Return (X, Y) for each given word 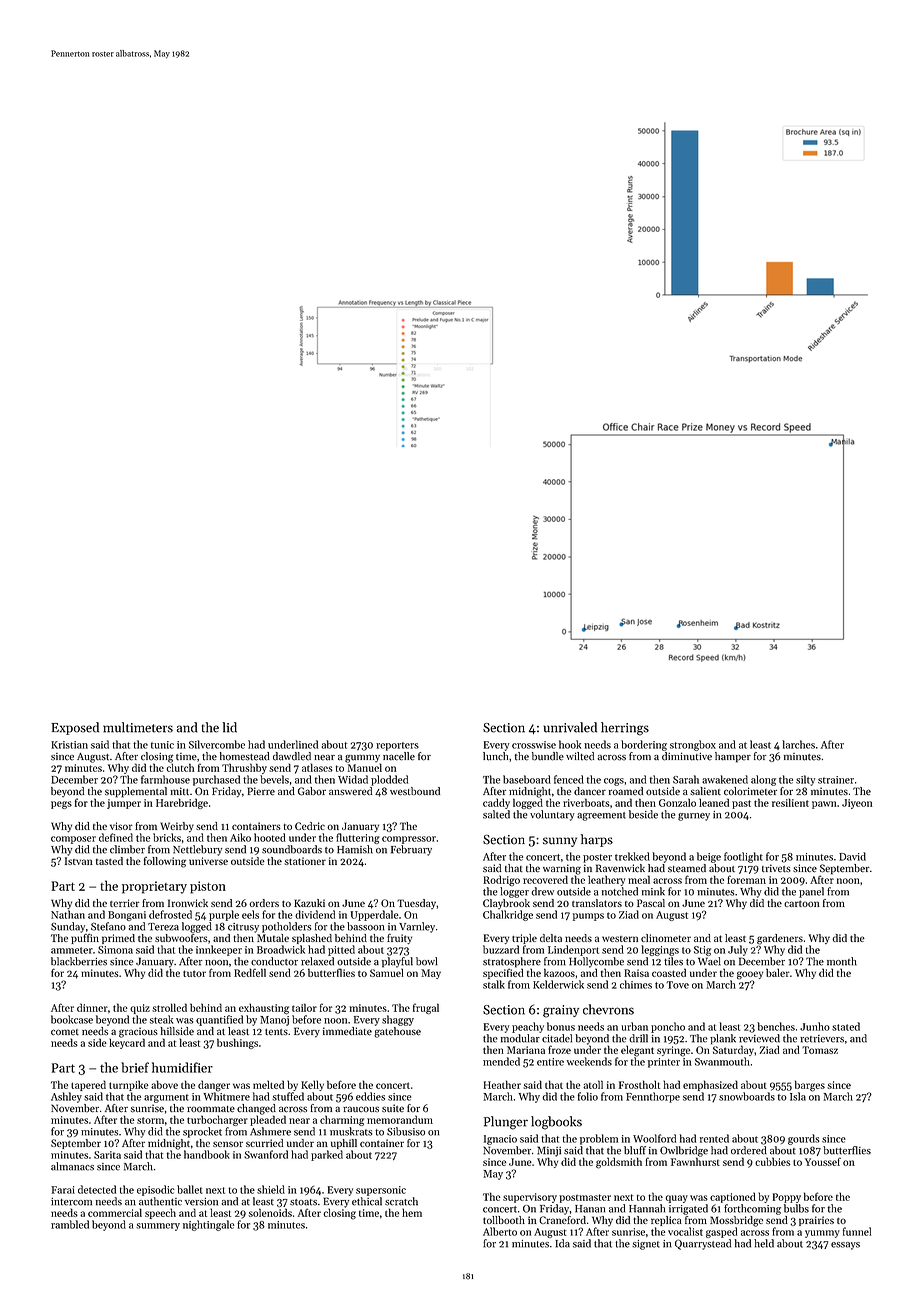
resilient (790, 802)
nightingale (208, 1225)
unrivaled (570, 727)
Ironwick (188, 903)
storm (150, 1120)
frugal (426, 1009)
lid (229, 727)
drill (638, 1038)
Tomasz (820, 1050)
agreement (601, 816)
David (852, 856)
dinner (92, 1007)
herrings (625, 729)
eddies (370, 1096)
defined (116, 837)
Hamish (355, 849)
